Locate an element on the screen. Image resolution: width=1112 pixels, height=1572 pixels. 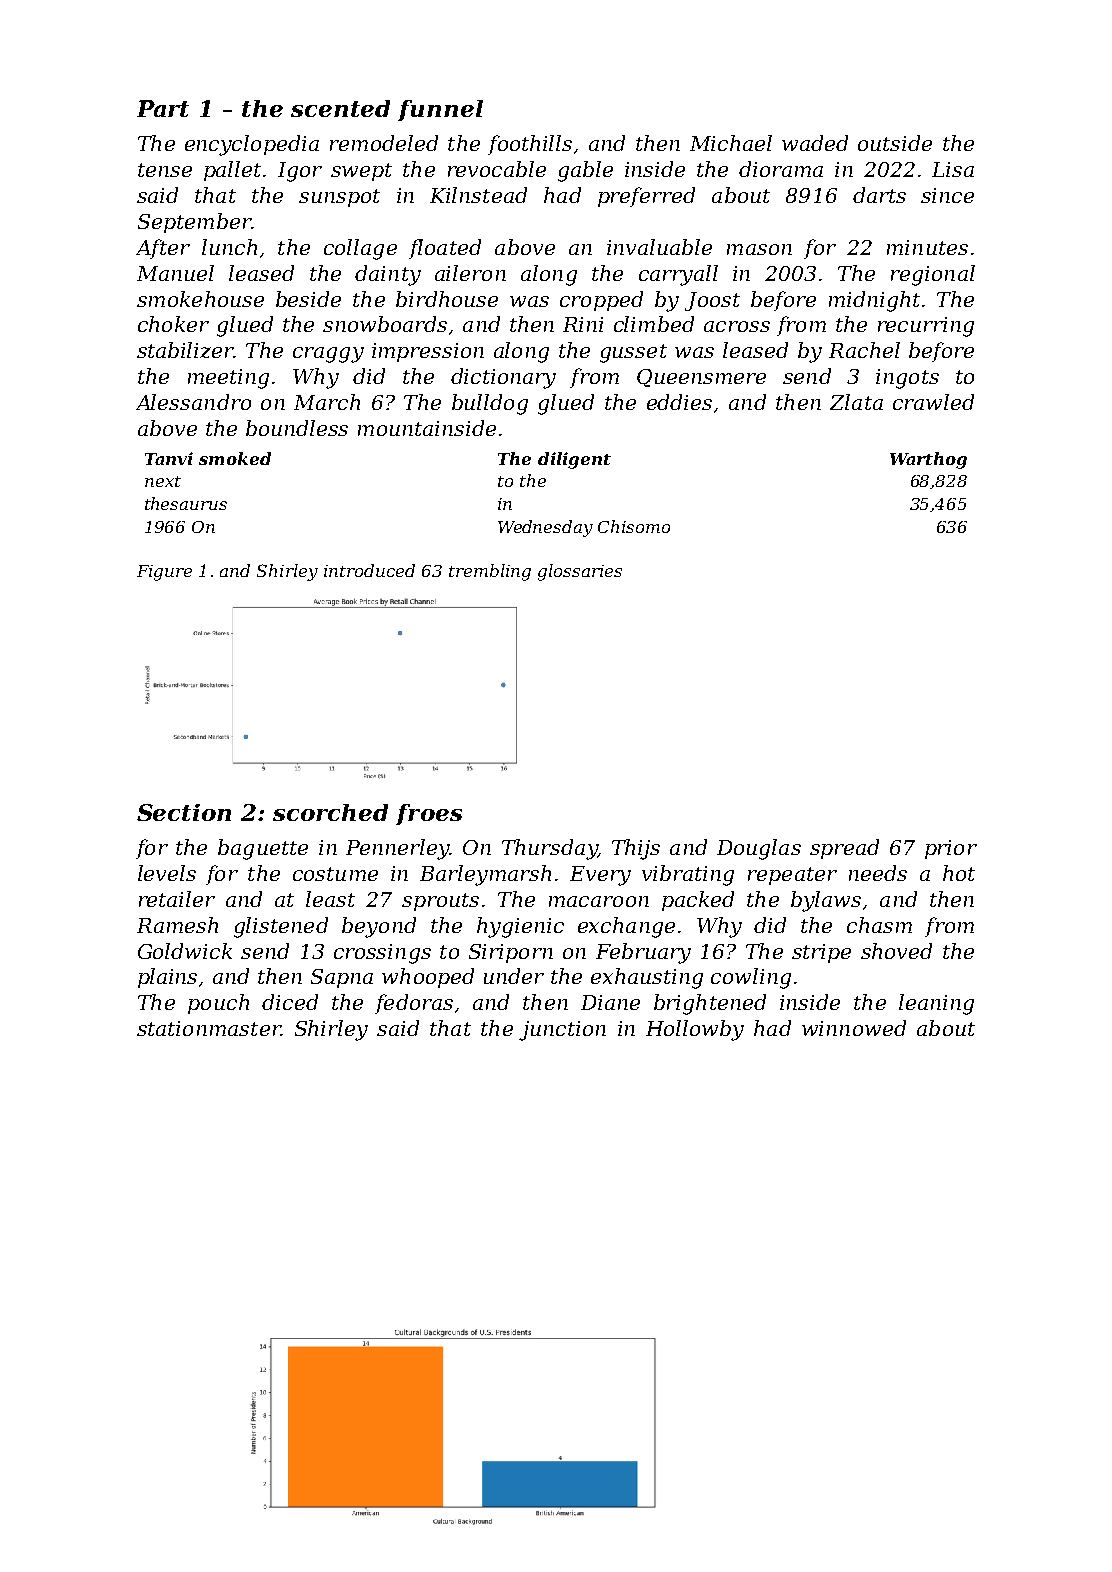
encyclopedia is located at coordinates (252, 145).
